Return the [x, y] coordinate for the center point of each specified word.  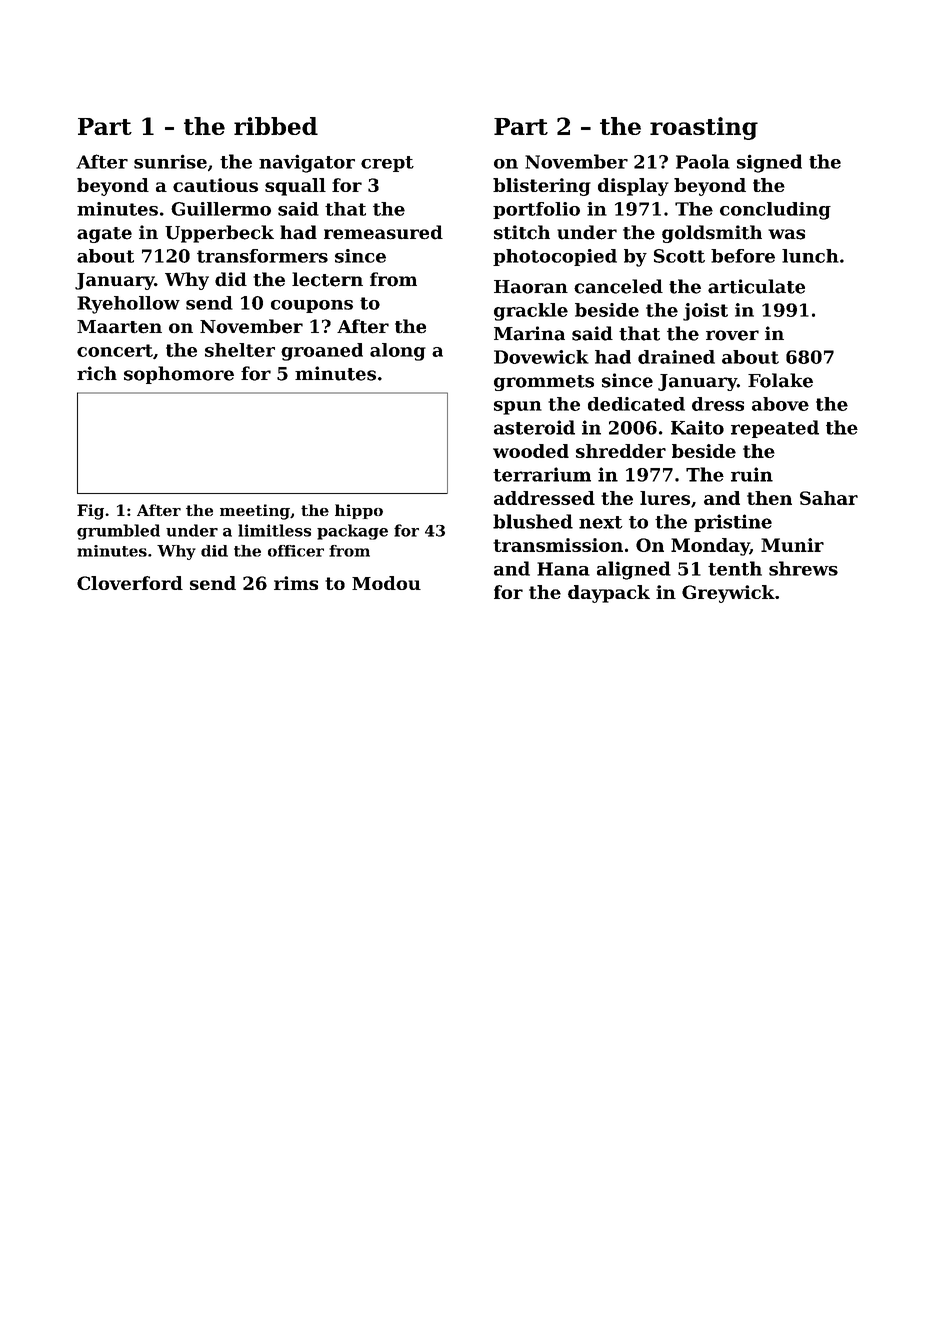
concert [115, 350]
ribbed [276, 126]
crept [387, 164]
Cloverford [130, 583]
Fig [90, 512]
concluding [775, 211]
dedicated [636, 404]
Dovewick [541, 357]
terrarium [542, 474]
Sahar [829, 498]
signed [769, 163]
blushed [533, 521]
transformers [262, 256]
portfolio [536, 210]
